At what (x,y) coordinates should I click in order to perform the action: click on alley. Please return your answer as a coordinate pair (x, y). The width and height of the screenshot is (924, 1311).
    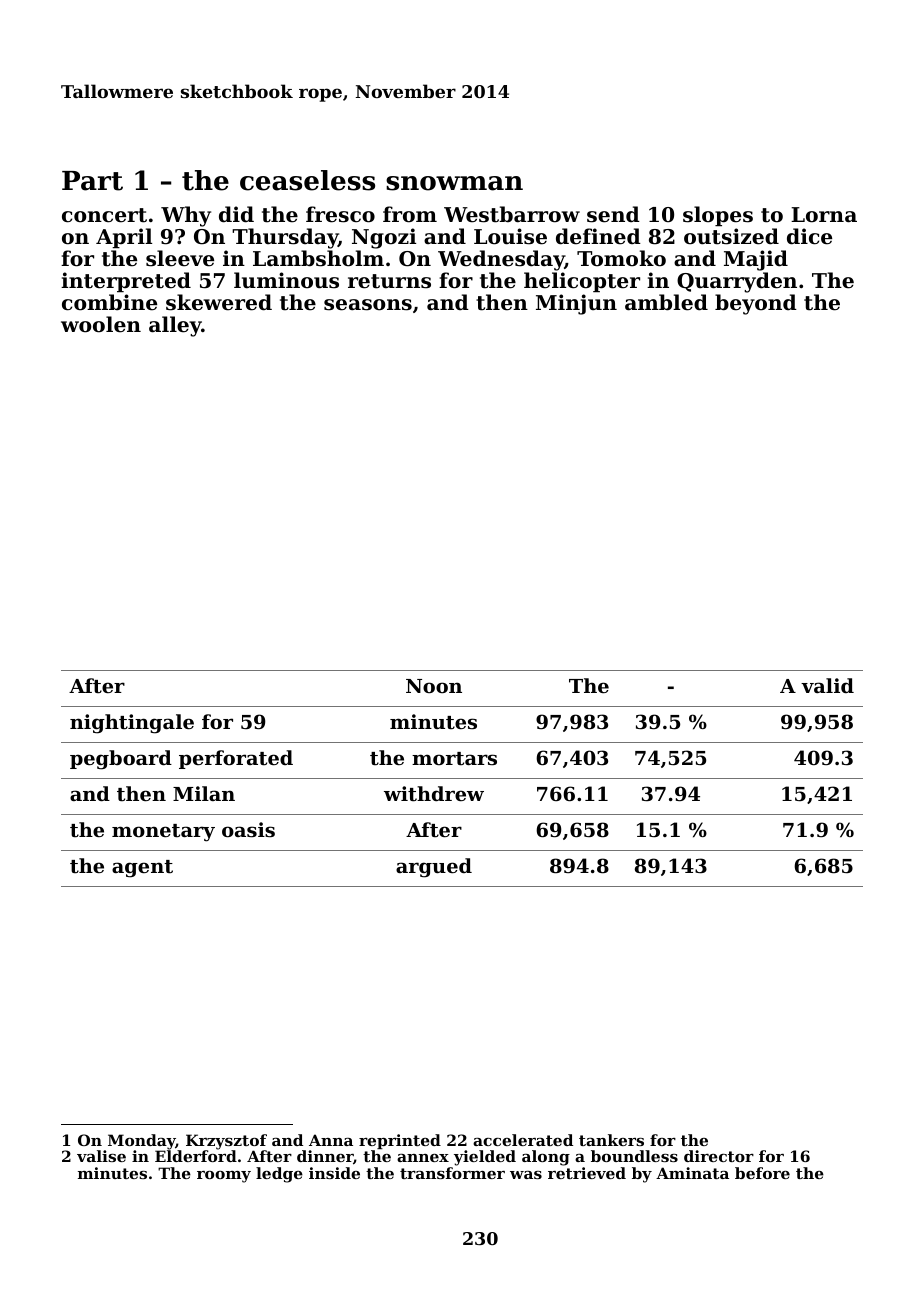
    Looking at the image, I should click on (175, 326).
